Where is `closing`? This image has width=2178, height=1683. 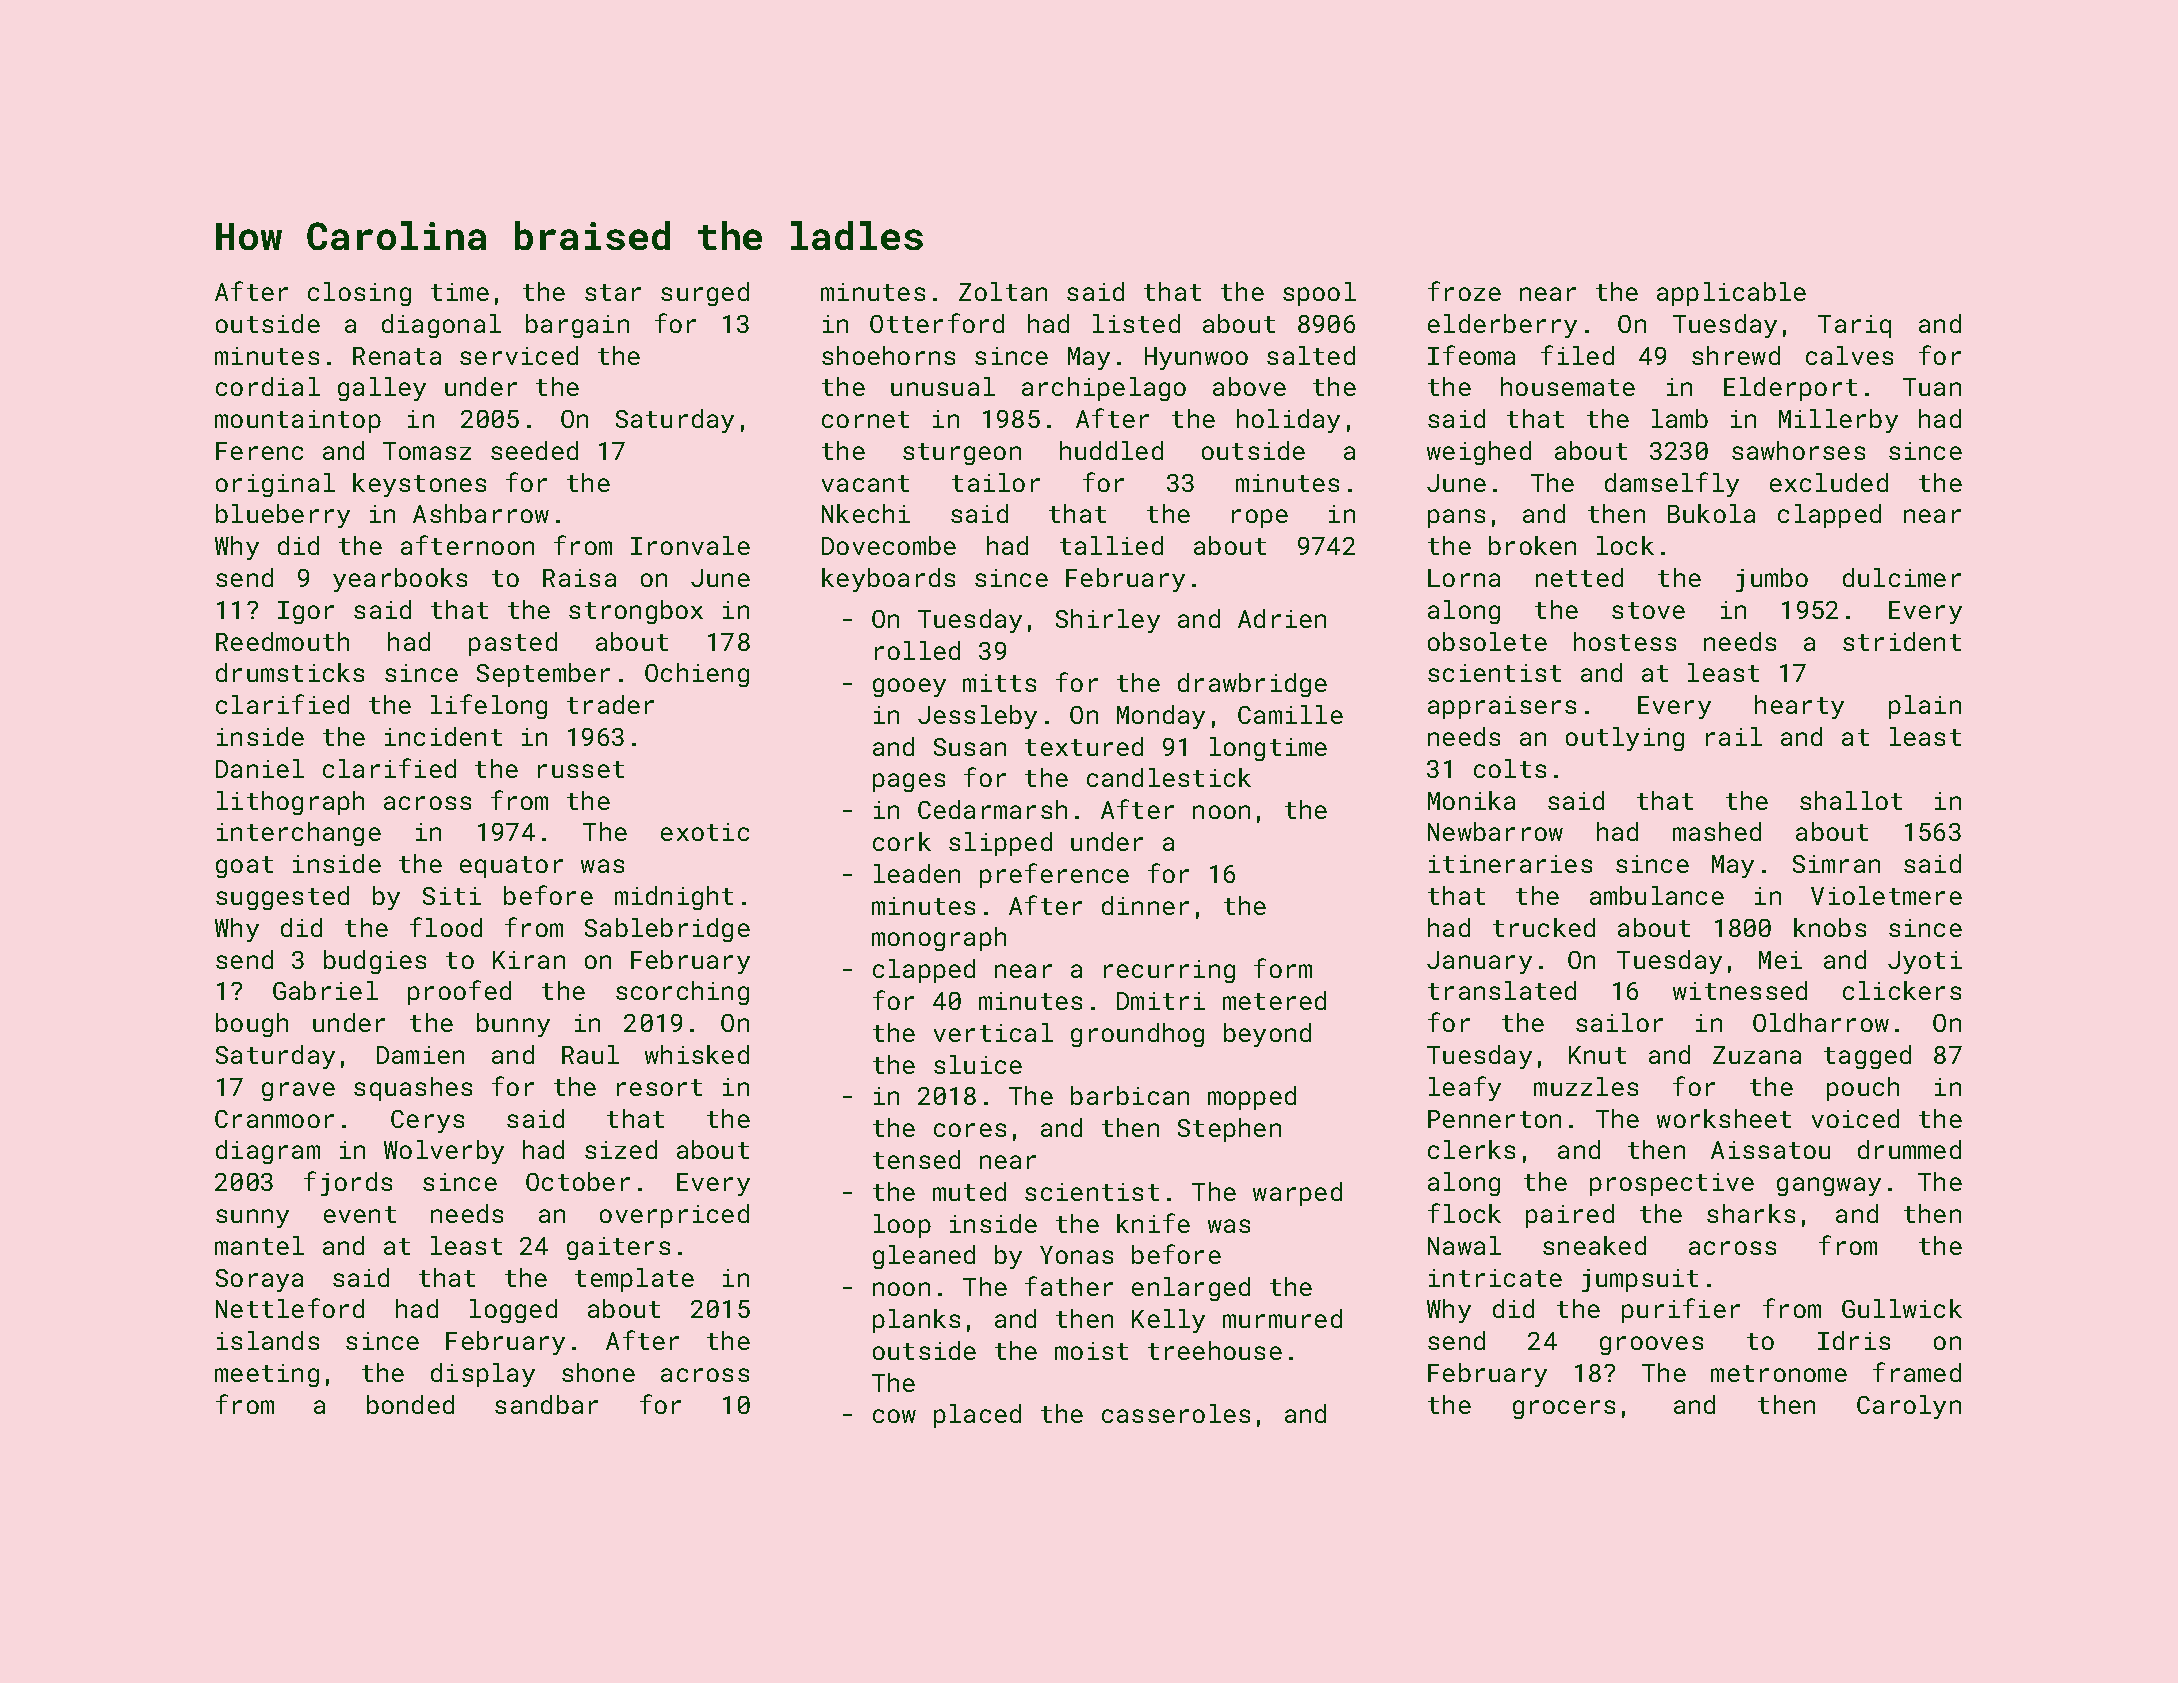 closing is located at coordinates (359, 294).
